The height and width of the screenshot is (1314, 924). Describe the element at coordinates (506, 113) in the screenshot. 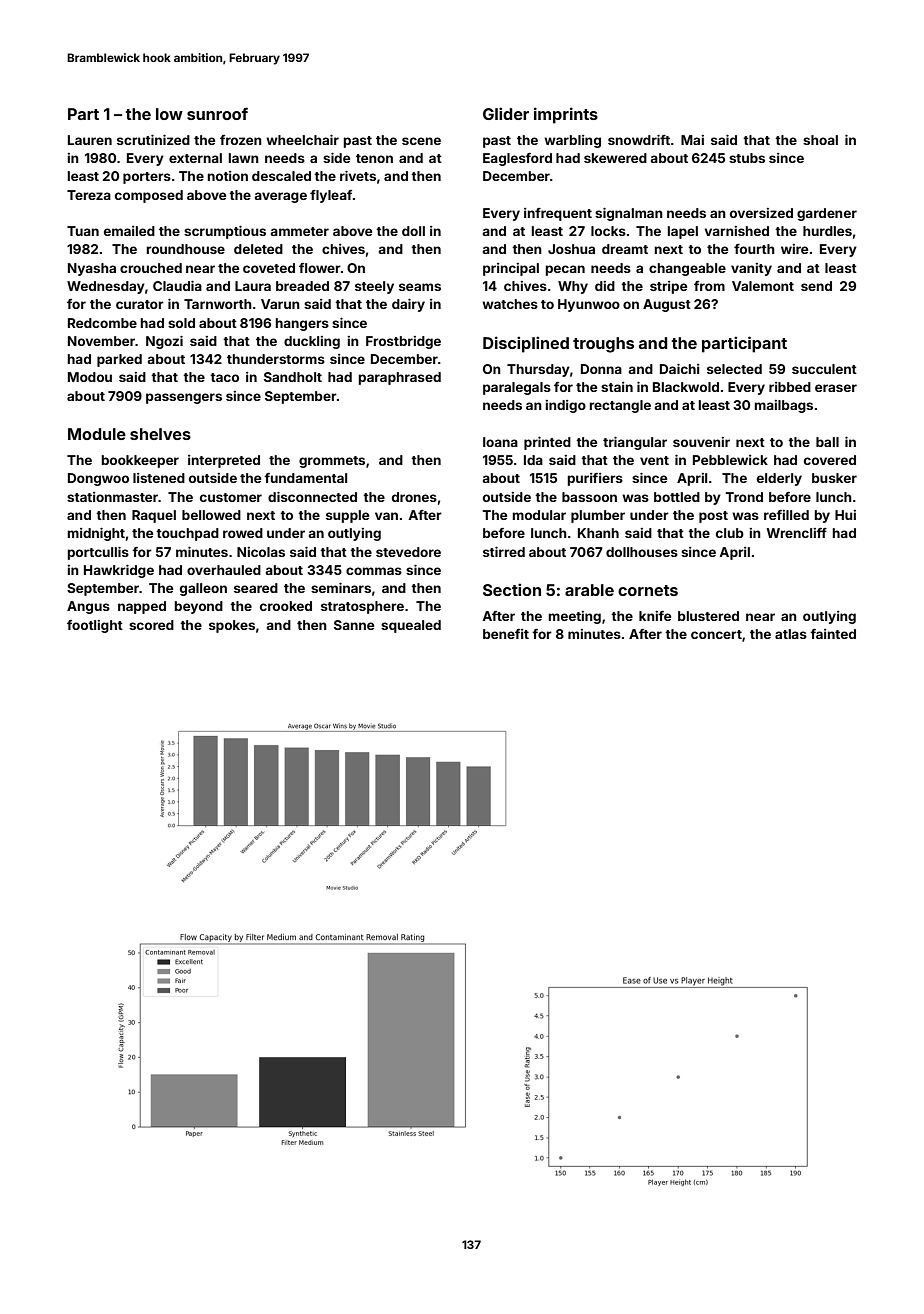

I see `Glider` at that location.
